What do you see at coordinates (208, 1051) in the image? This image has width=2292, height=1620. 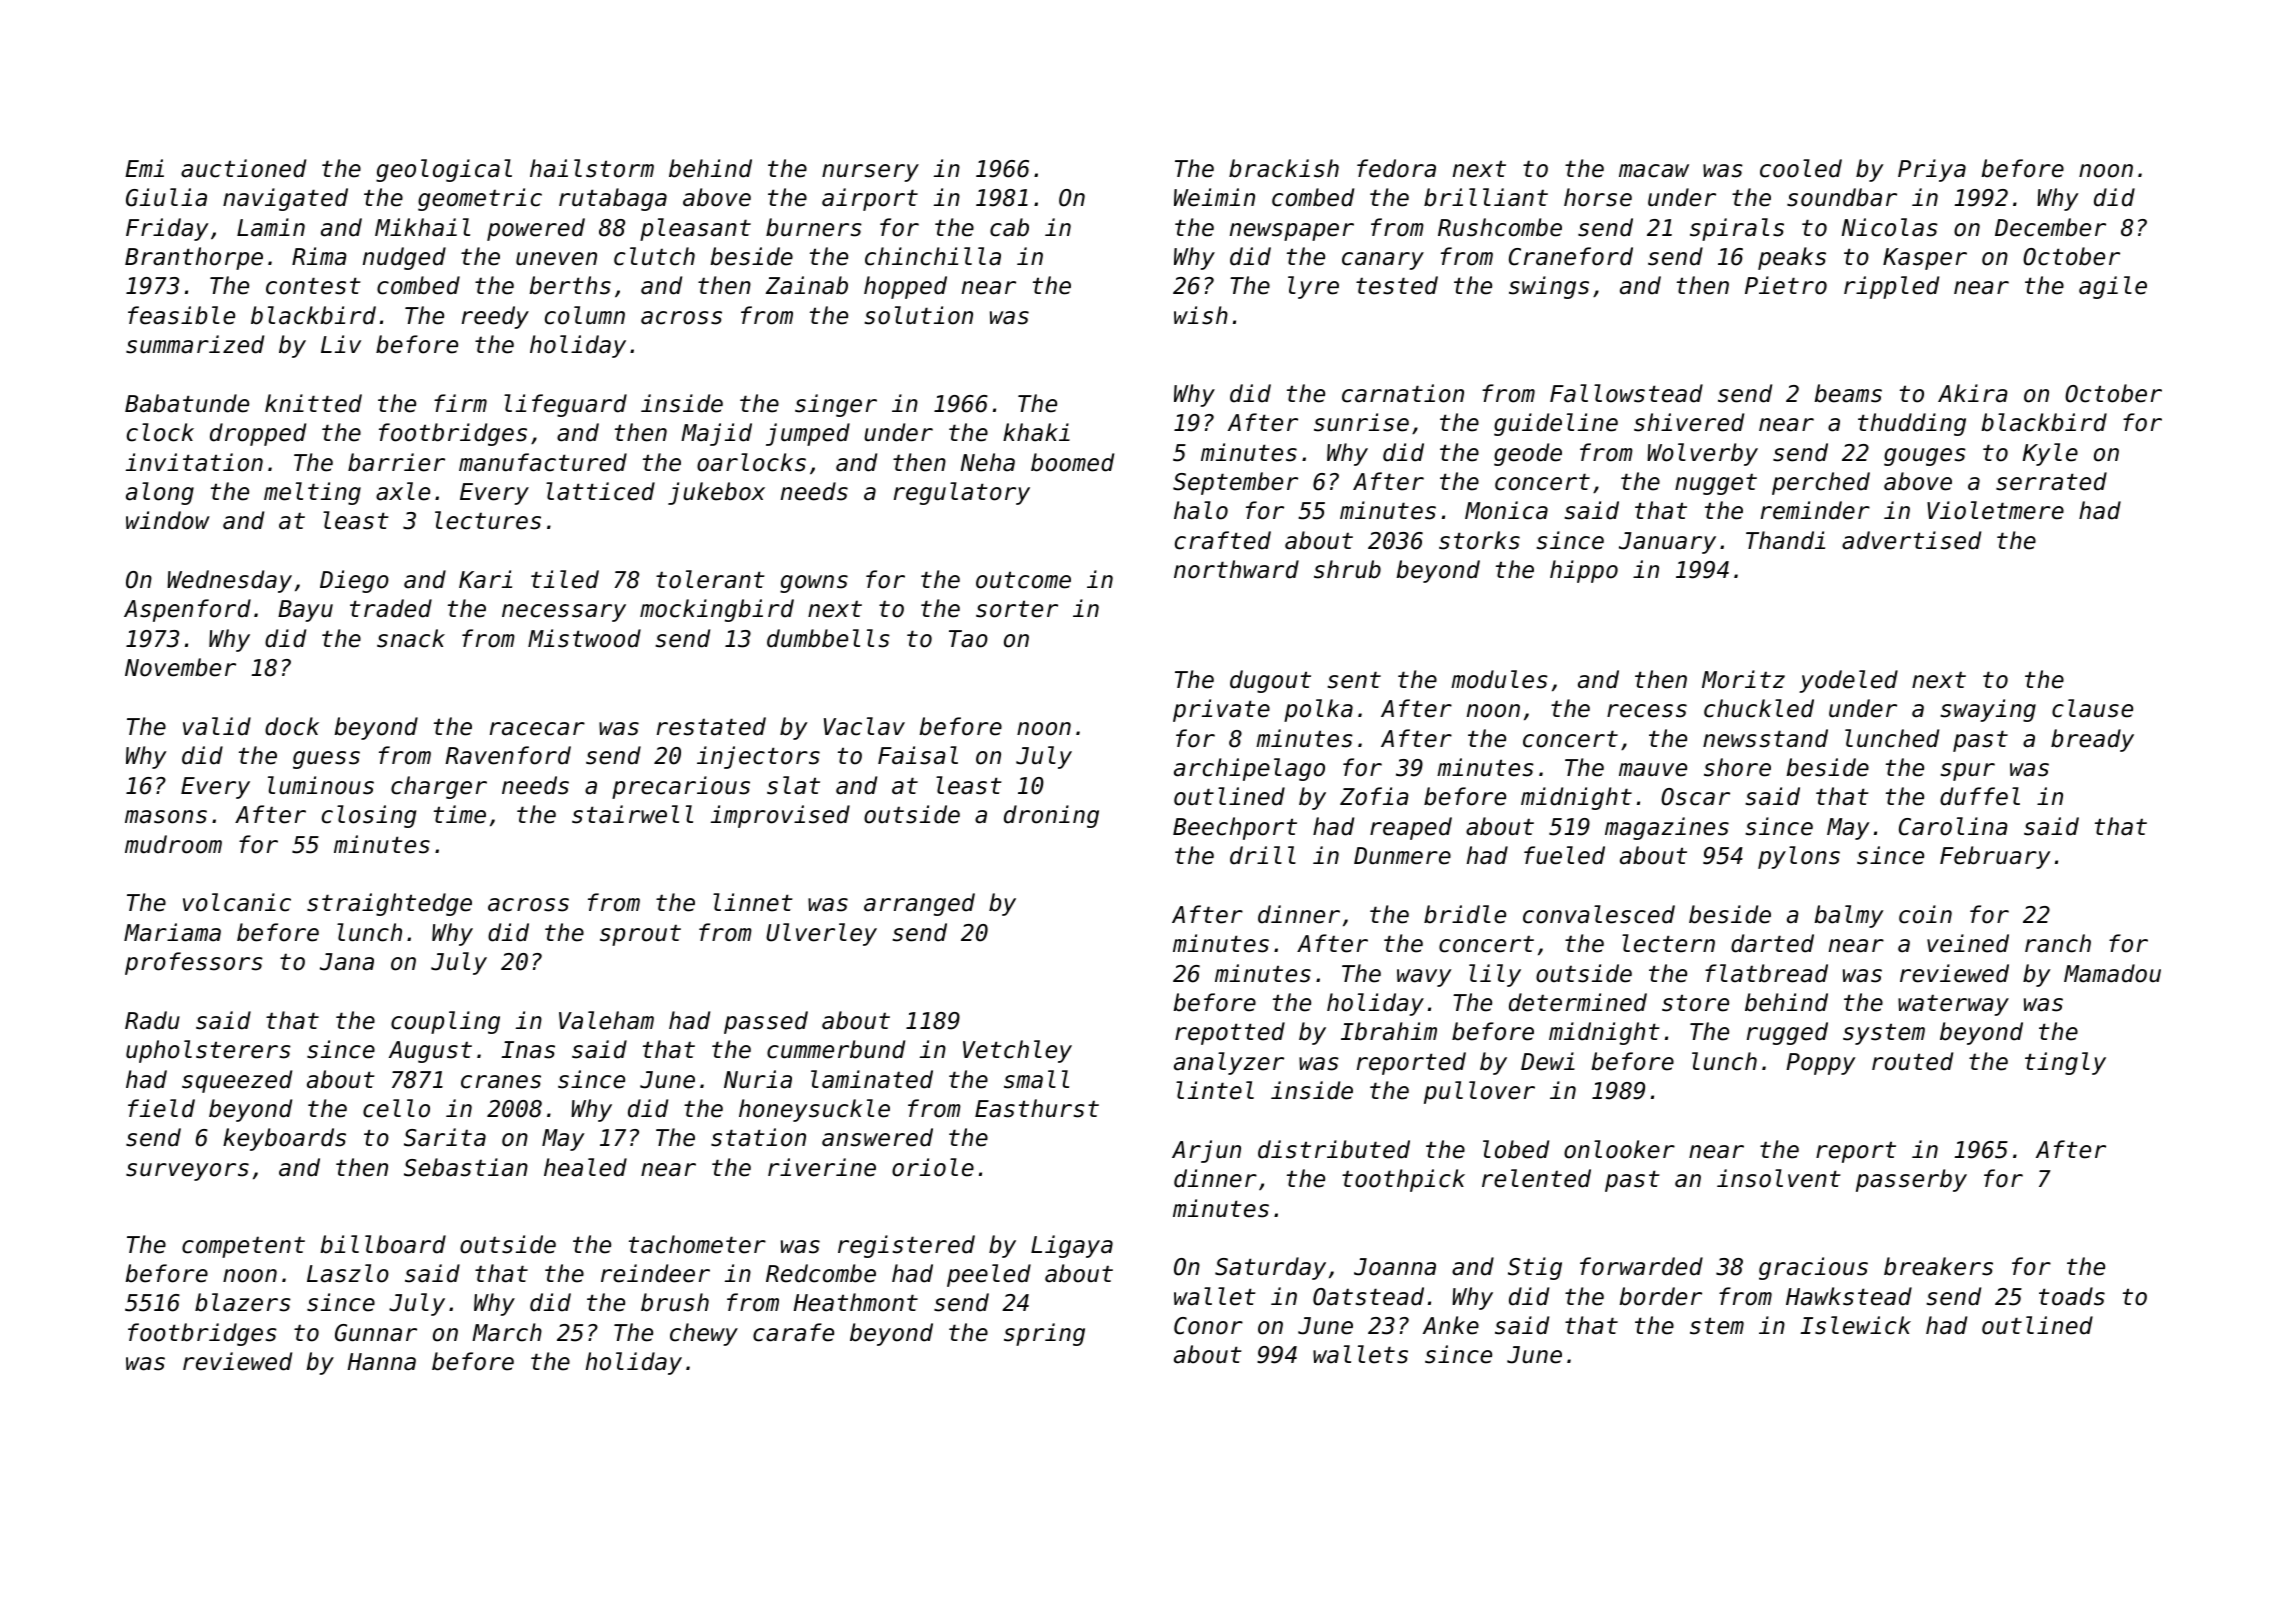 I see `upholsterers` at bounding box center [208, 1051].
